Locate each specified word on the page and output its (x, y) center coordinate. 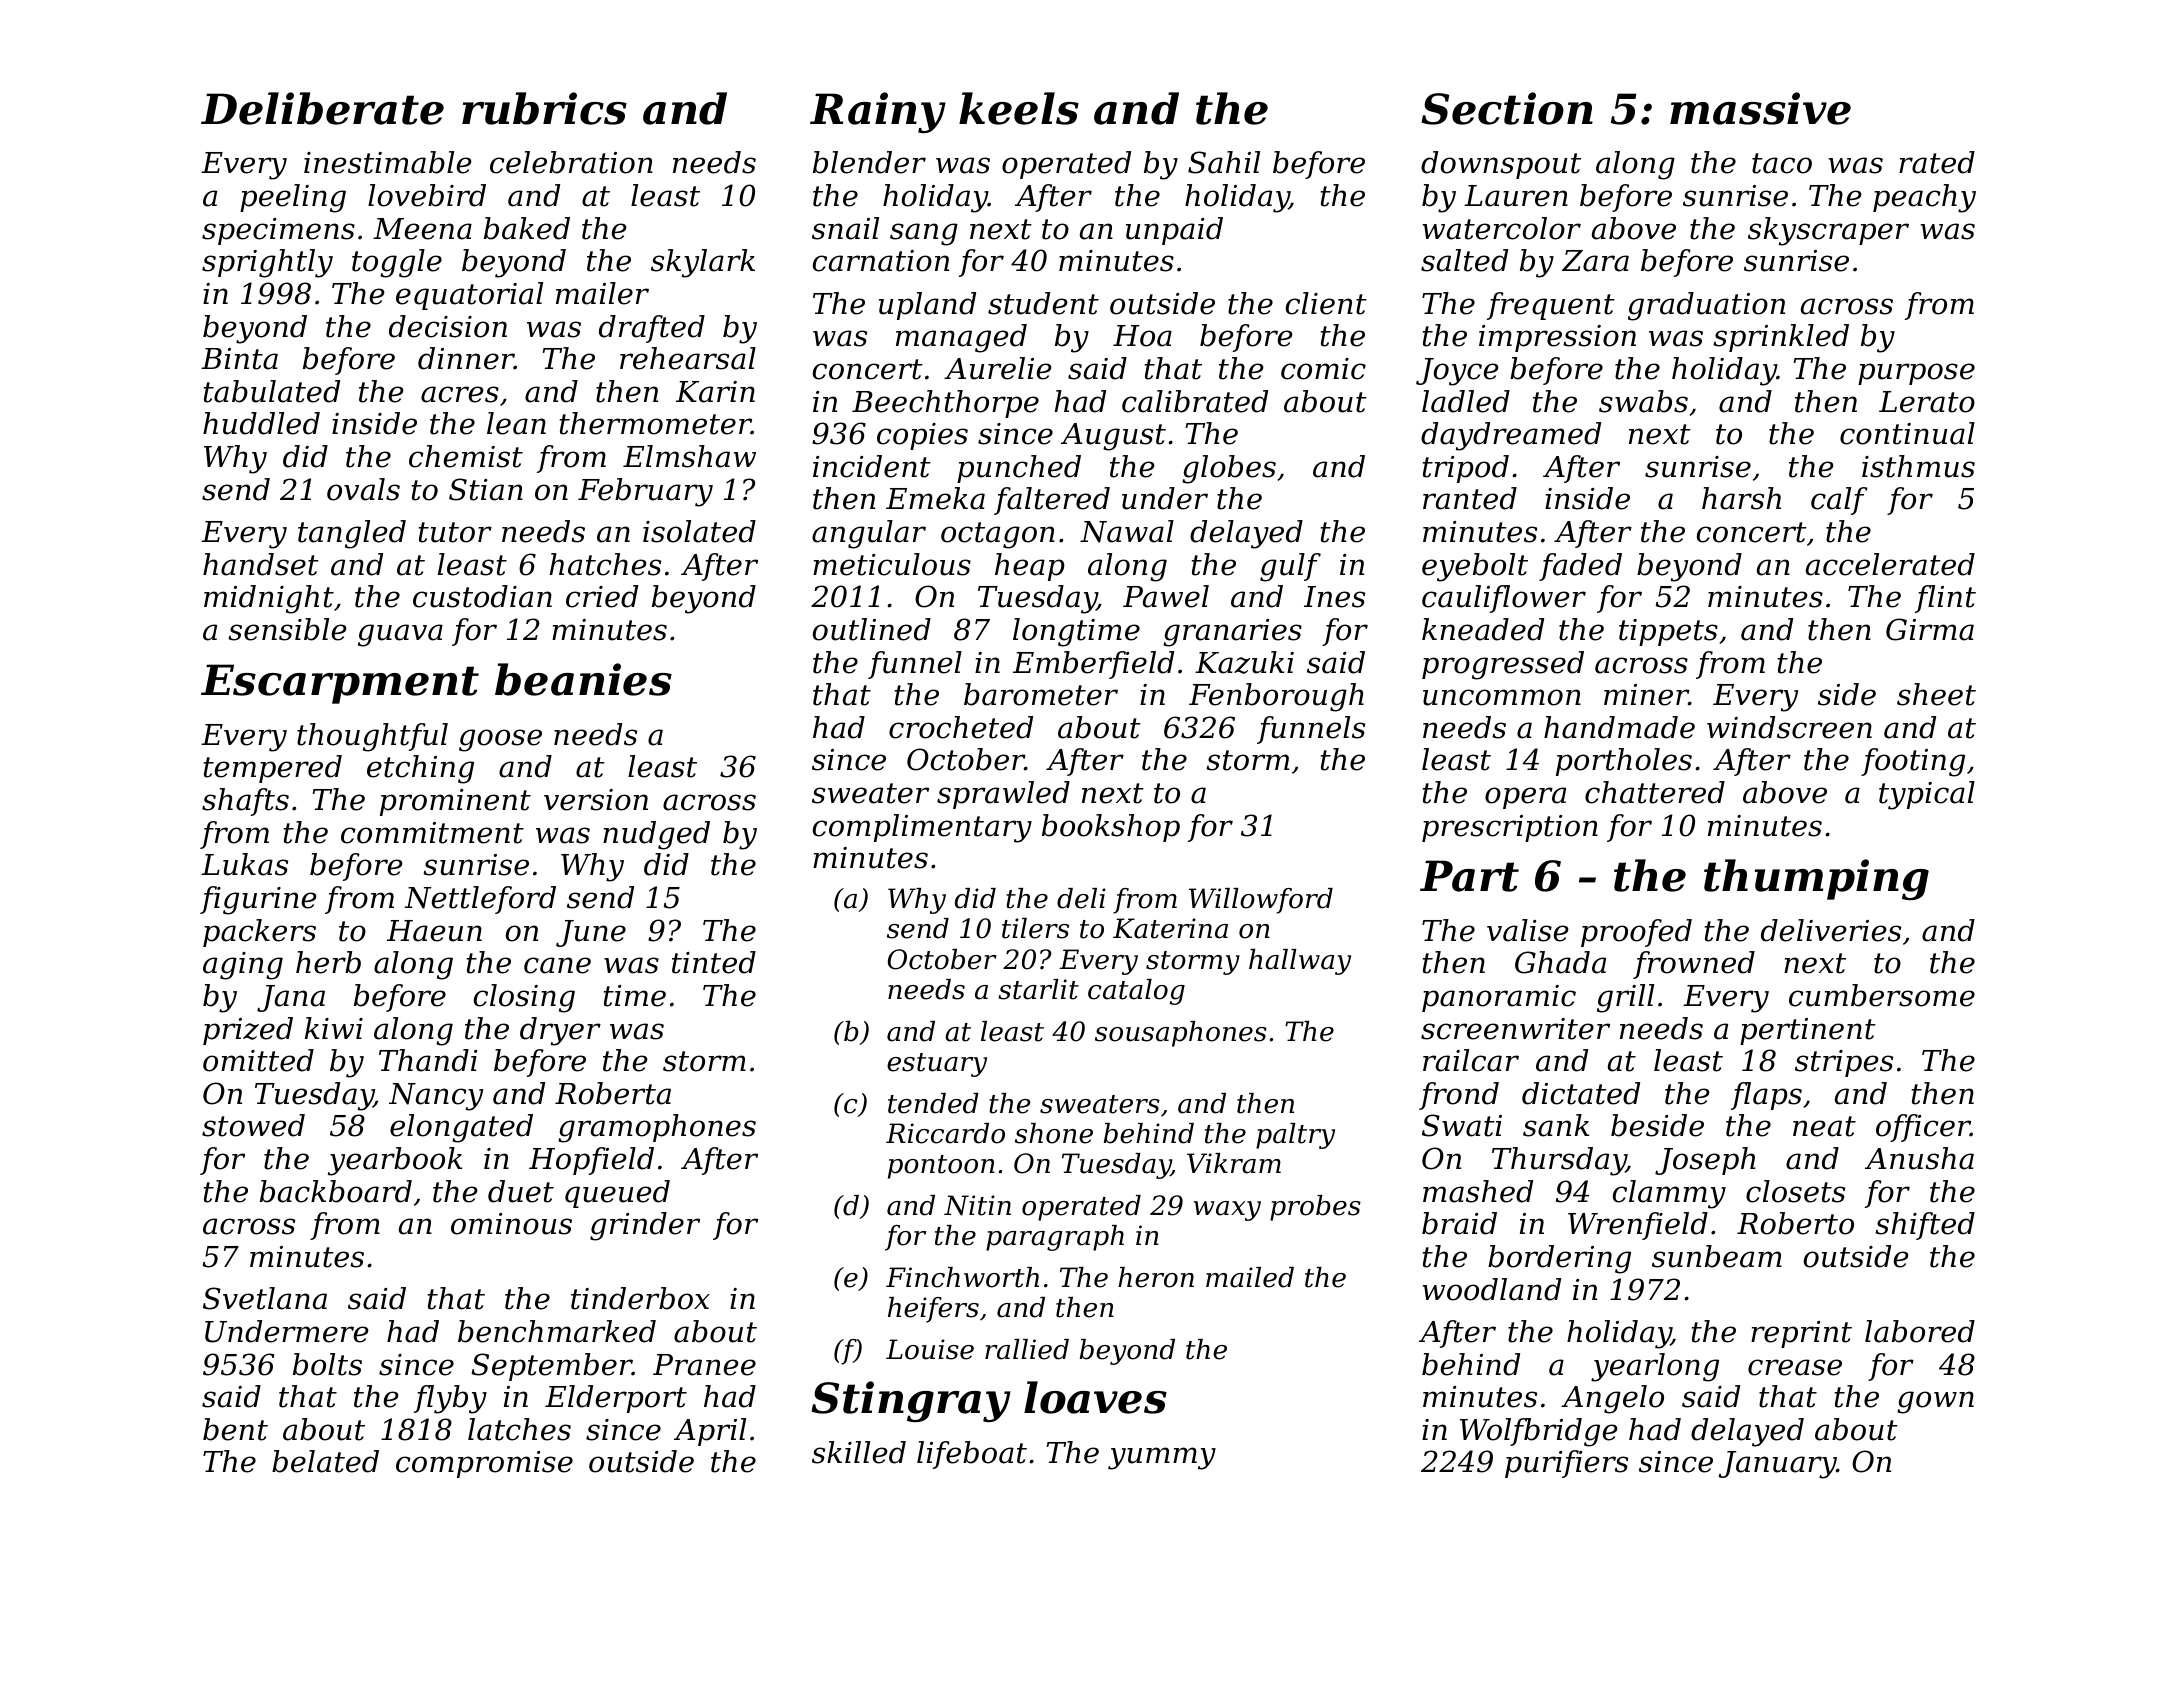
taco (1782, 163)
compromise (484, 1464)
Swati (1462, 1125)
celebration (571, 162)
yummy (1162, 1458)
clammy (1669, 1194)
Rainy (878, 112)
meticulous (892, 564)
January (1777, 1465)
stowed (253, 1125)
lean (516, 423)
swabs (1643, 401)
